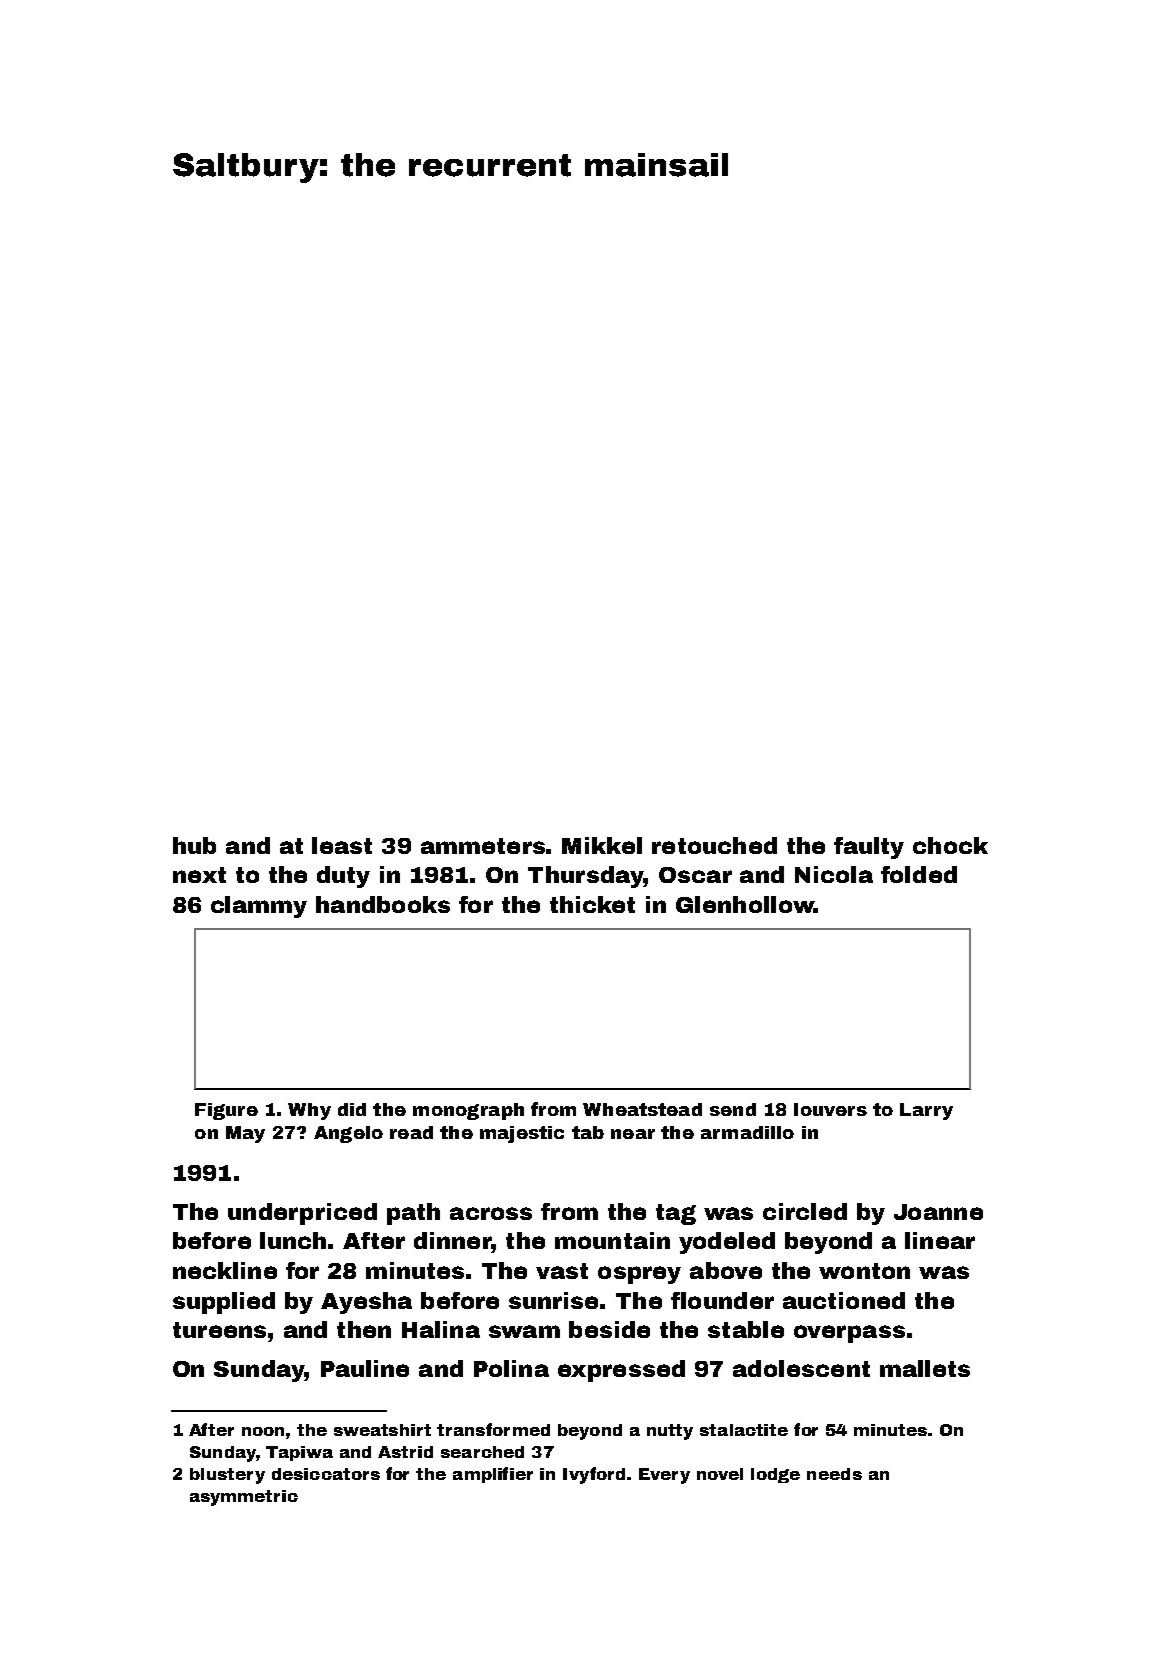 The height and width of the screenshot is (1654, 1165). I want to click on May, so click(245, 1134).
